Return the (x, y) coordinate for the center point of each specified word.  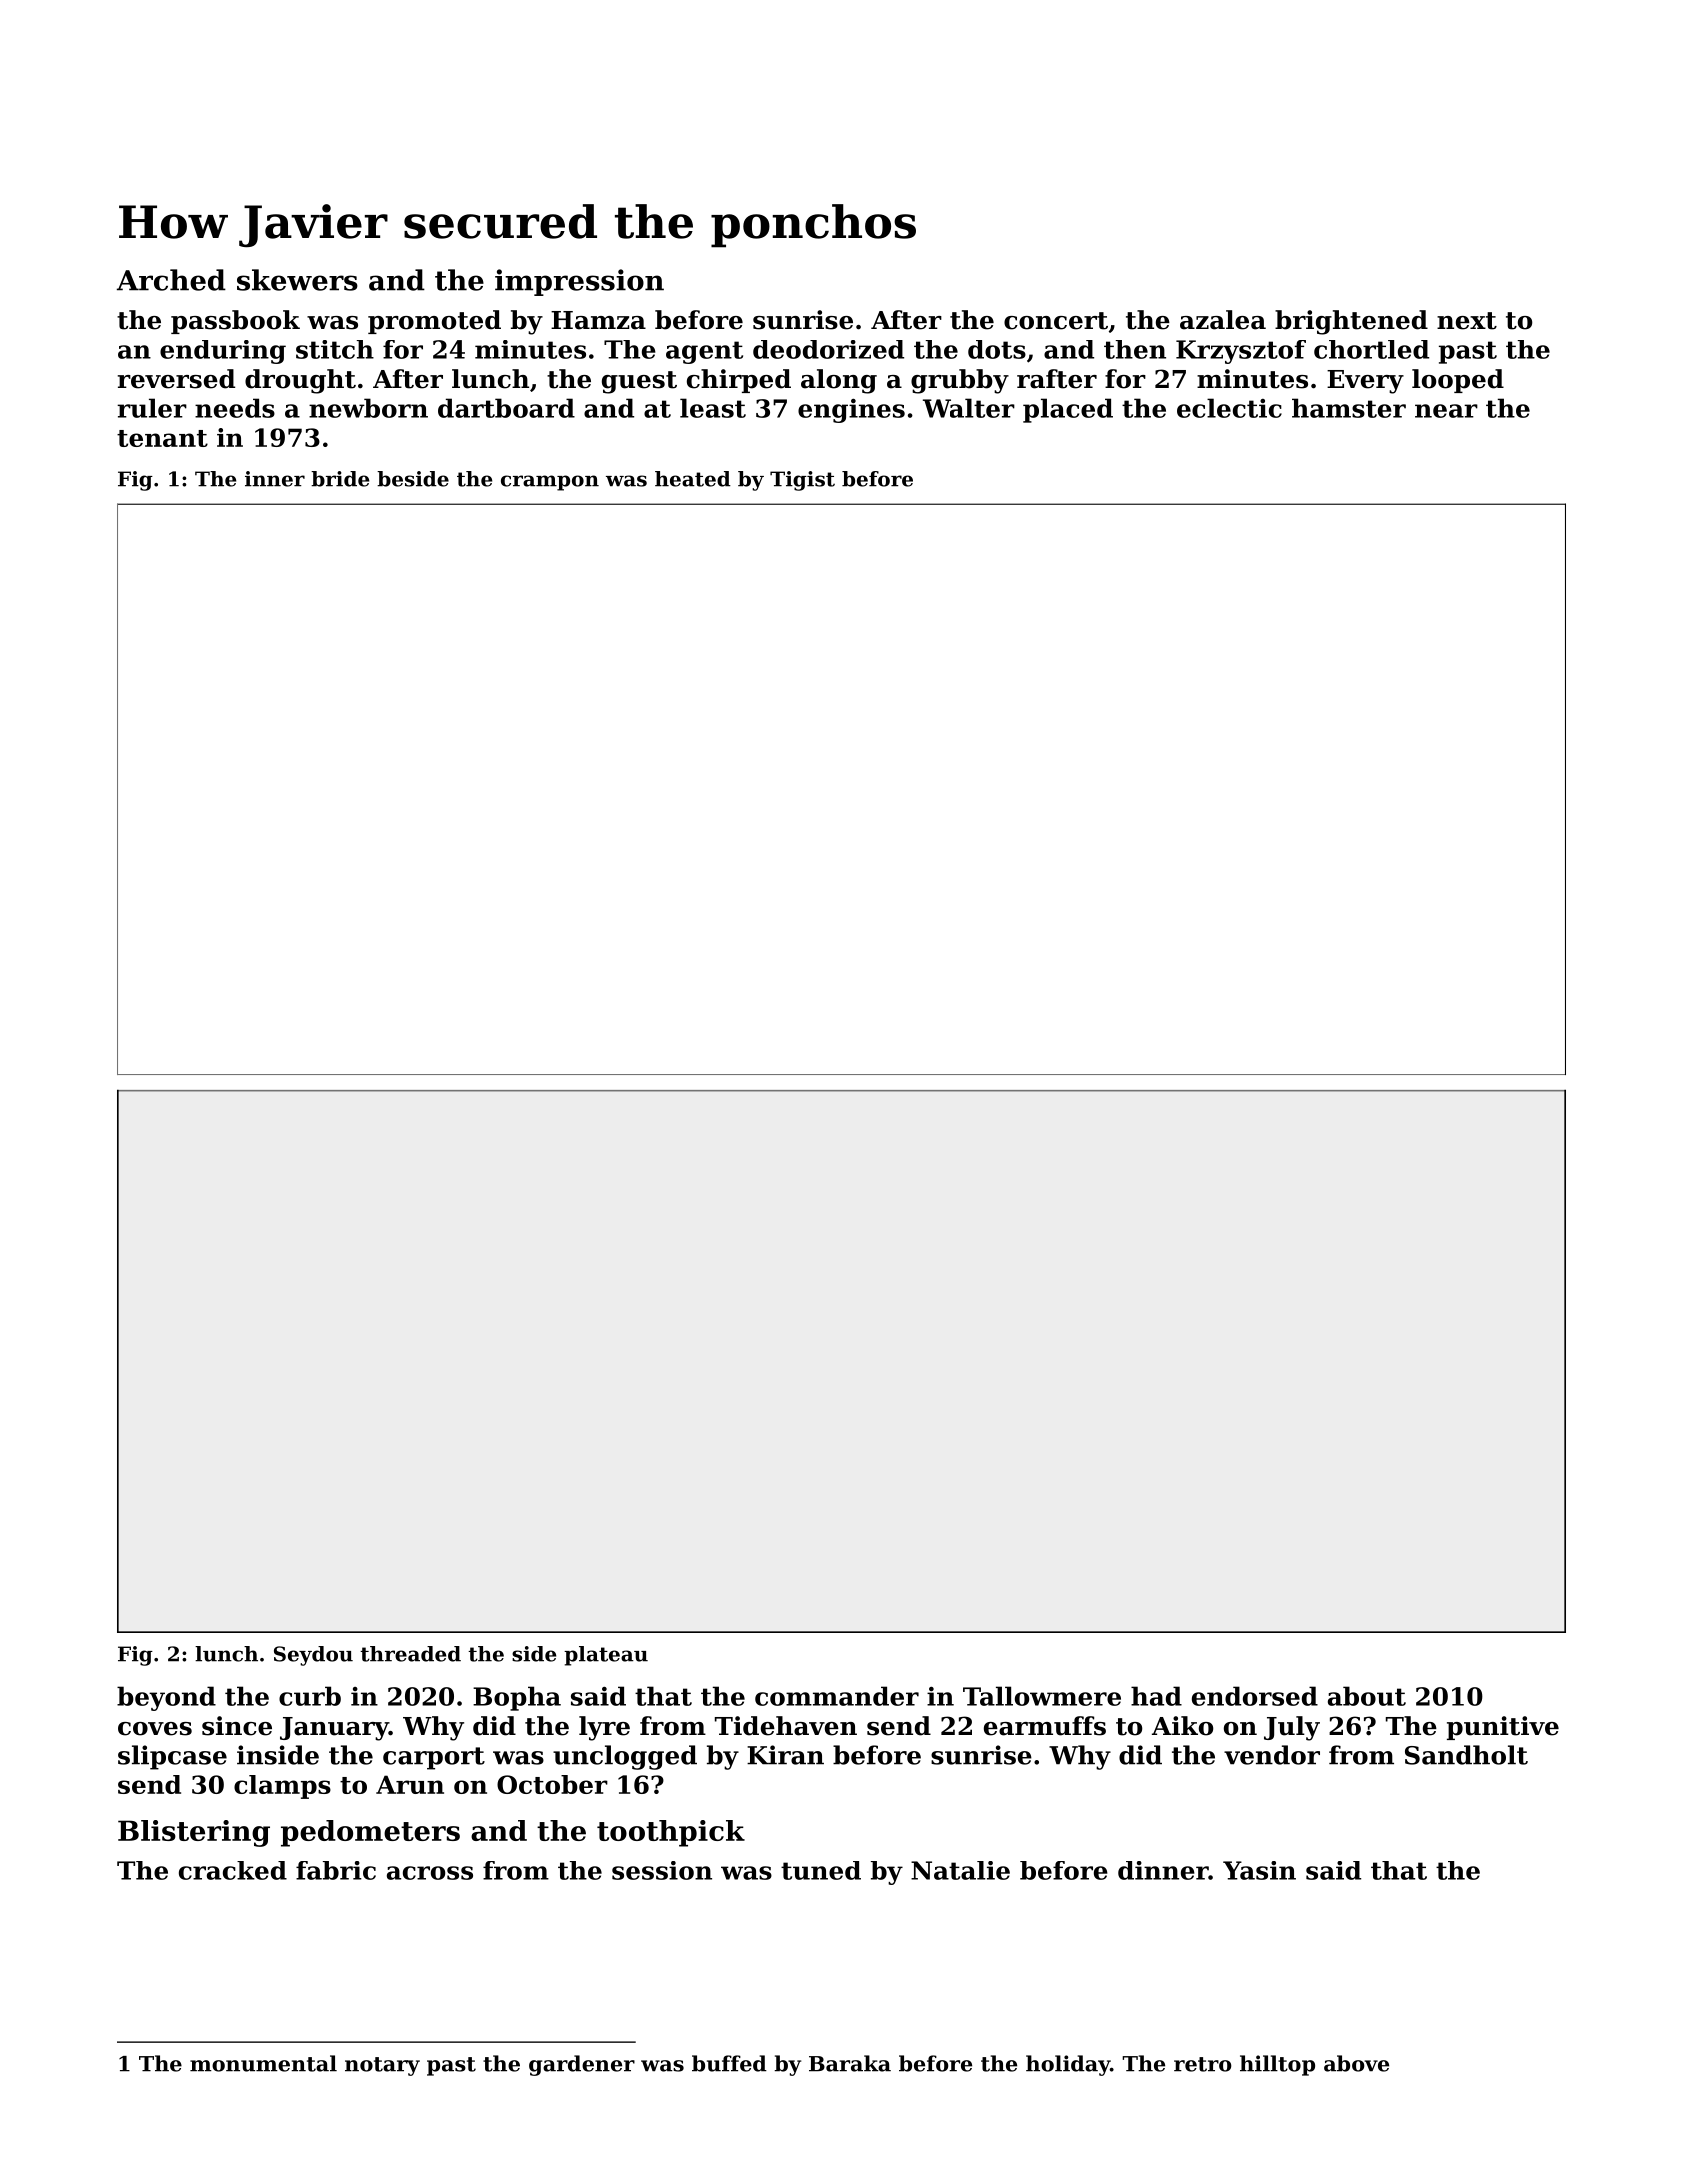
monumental (263, 2063)
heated (693, 479)
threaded (410, 1654)
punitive (1503, 1728)
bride (340, 479)
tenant (162, 438)
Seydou (313, 1656)
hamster (1349, 408)
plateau (606, 1656)
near (1446, 411)
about (1367, 1696)
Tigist (802, 481)
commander (837, 1696)
